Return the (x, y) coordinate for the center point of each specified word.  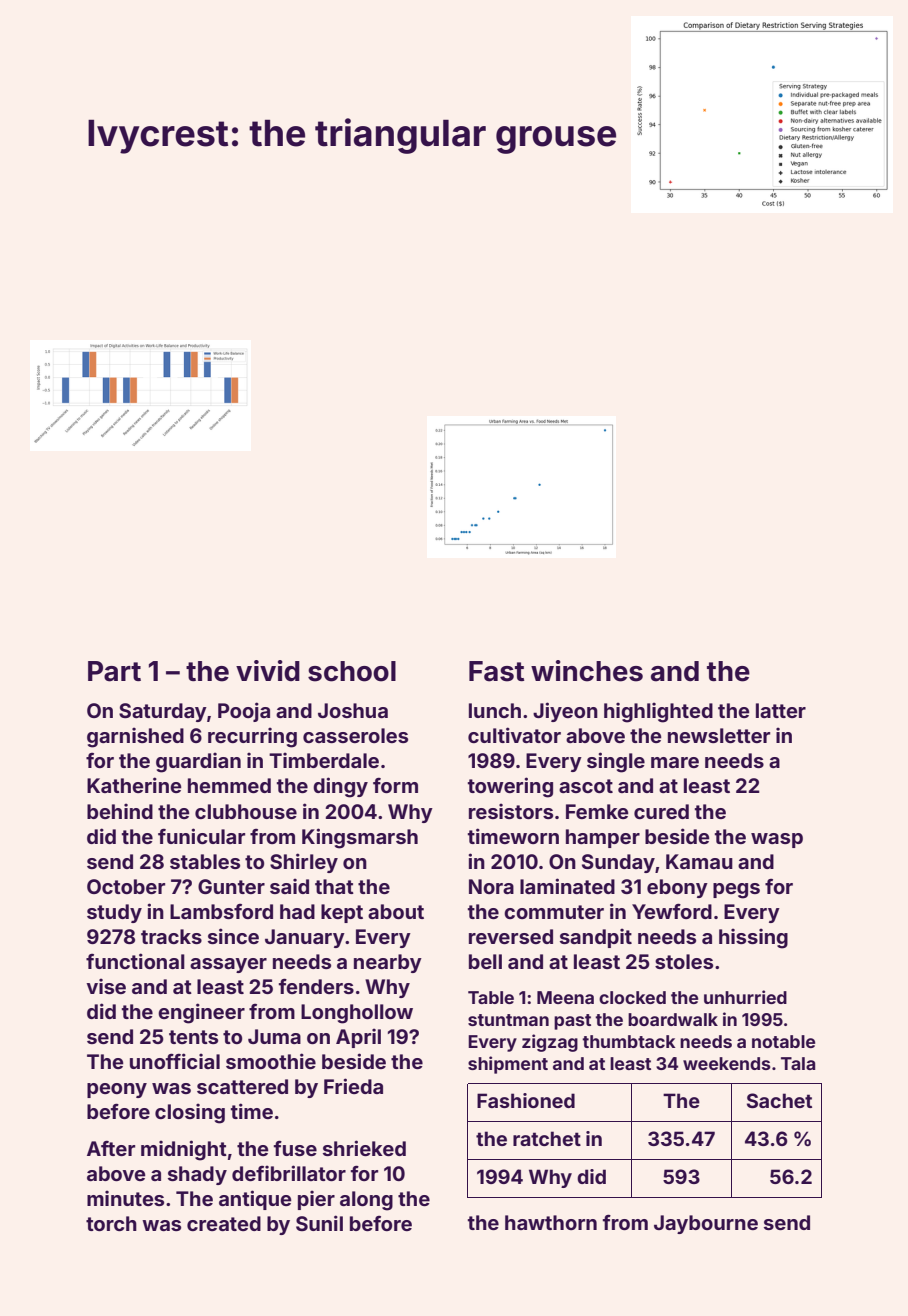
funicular (201, 836)
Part (114, 671)
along (366, 1201)
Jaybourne (706, 1224)
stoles (684, 961)
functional (135, 961)
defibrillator (289, 1173)
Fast (496, 671)
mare (675, 762)
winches (587, 671)
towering (510, 787)
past (572, 1022)
